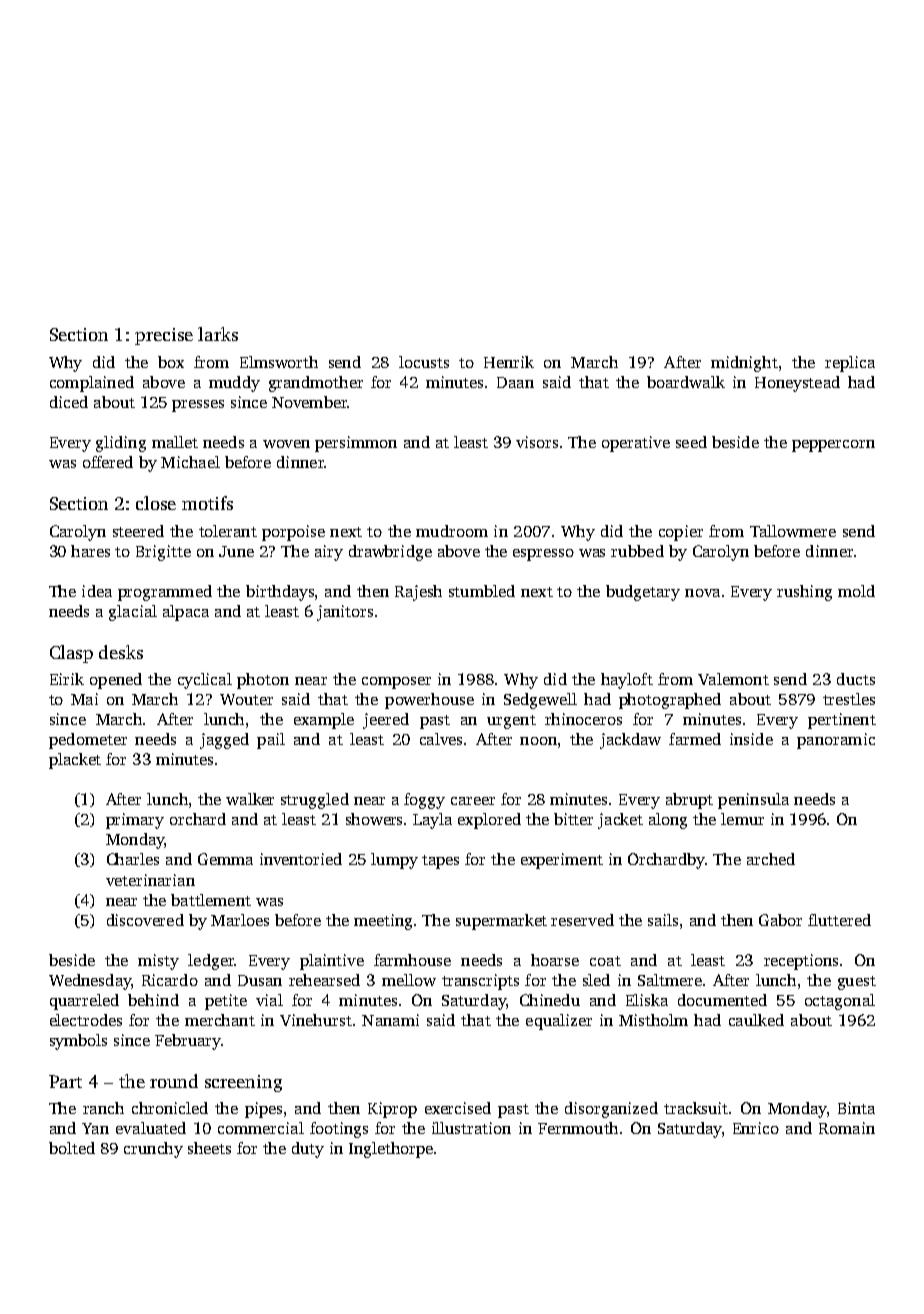  Describe the element at coordinates (850, 364) in the page. I see `replica` at that location.
